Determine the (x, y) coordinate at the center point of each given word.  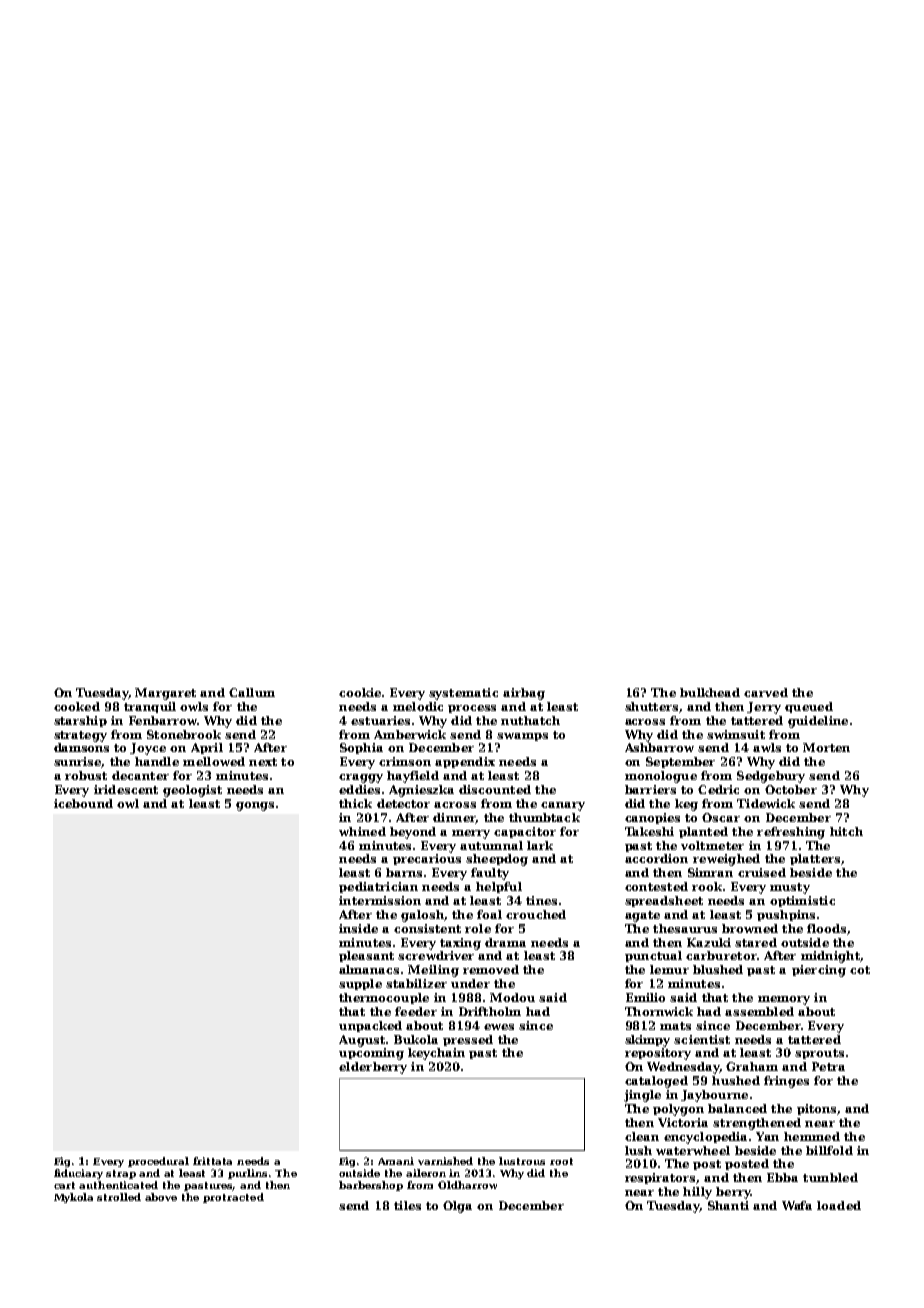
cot (860, 970)
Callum (252, 692)
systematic (463, 694)
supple (360, 984)
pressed (468, 1040)
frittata (212, 1161)
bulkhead (710, 692)
